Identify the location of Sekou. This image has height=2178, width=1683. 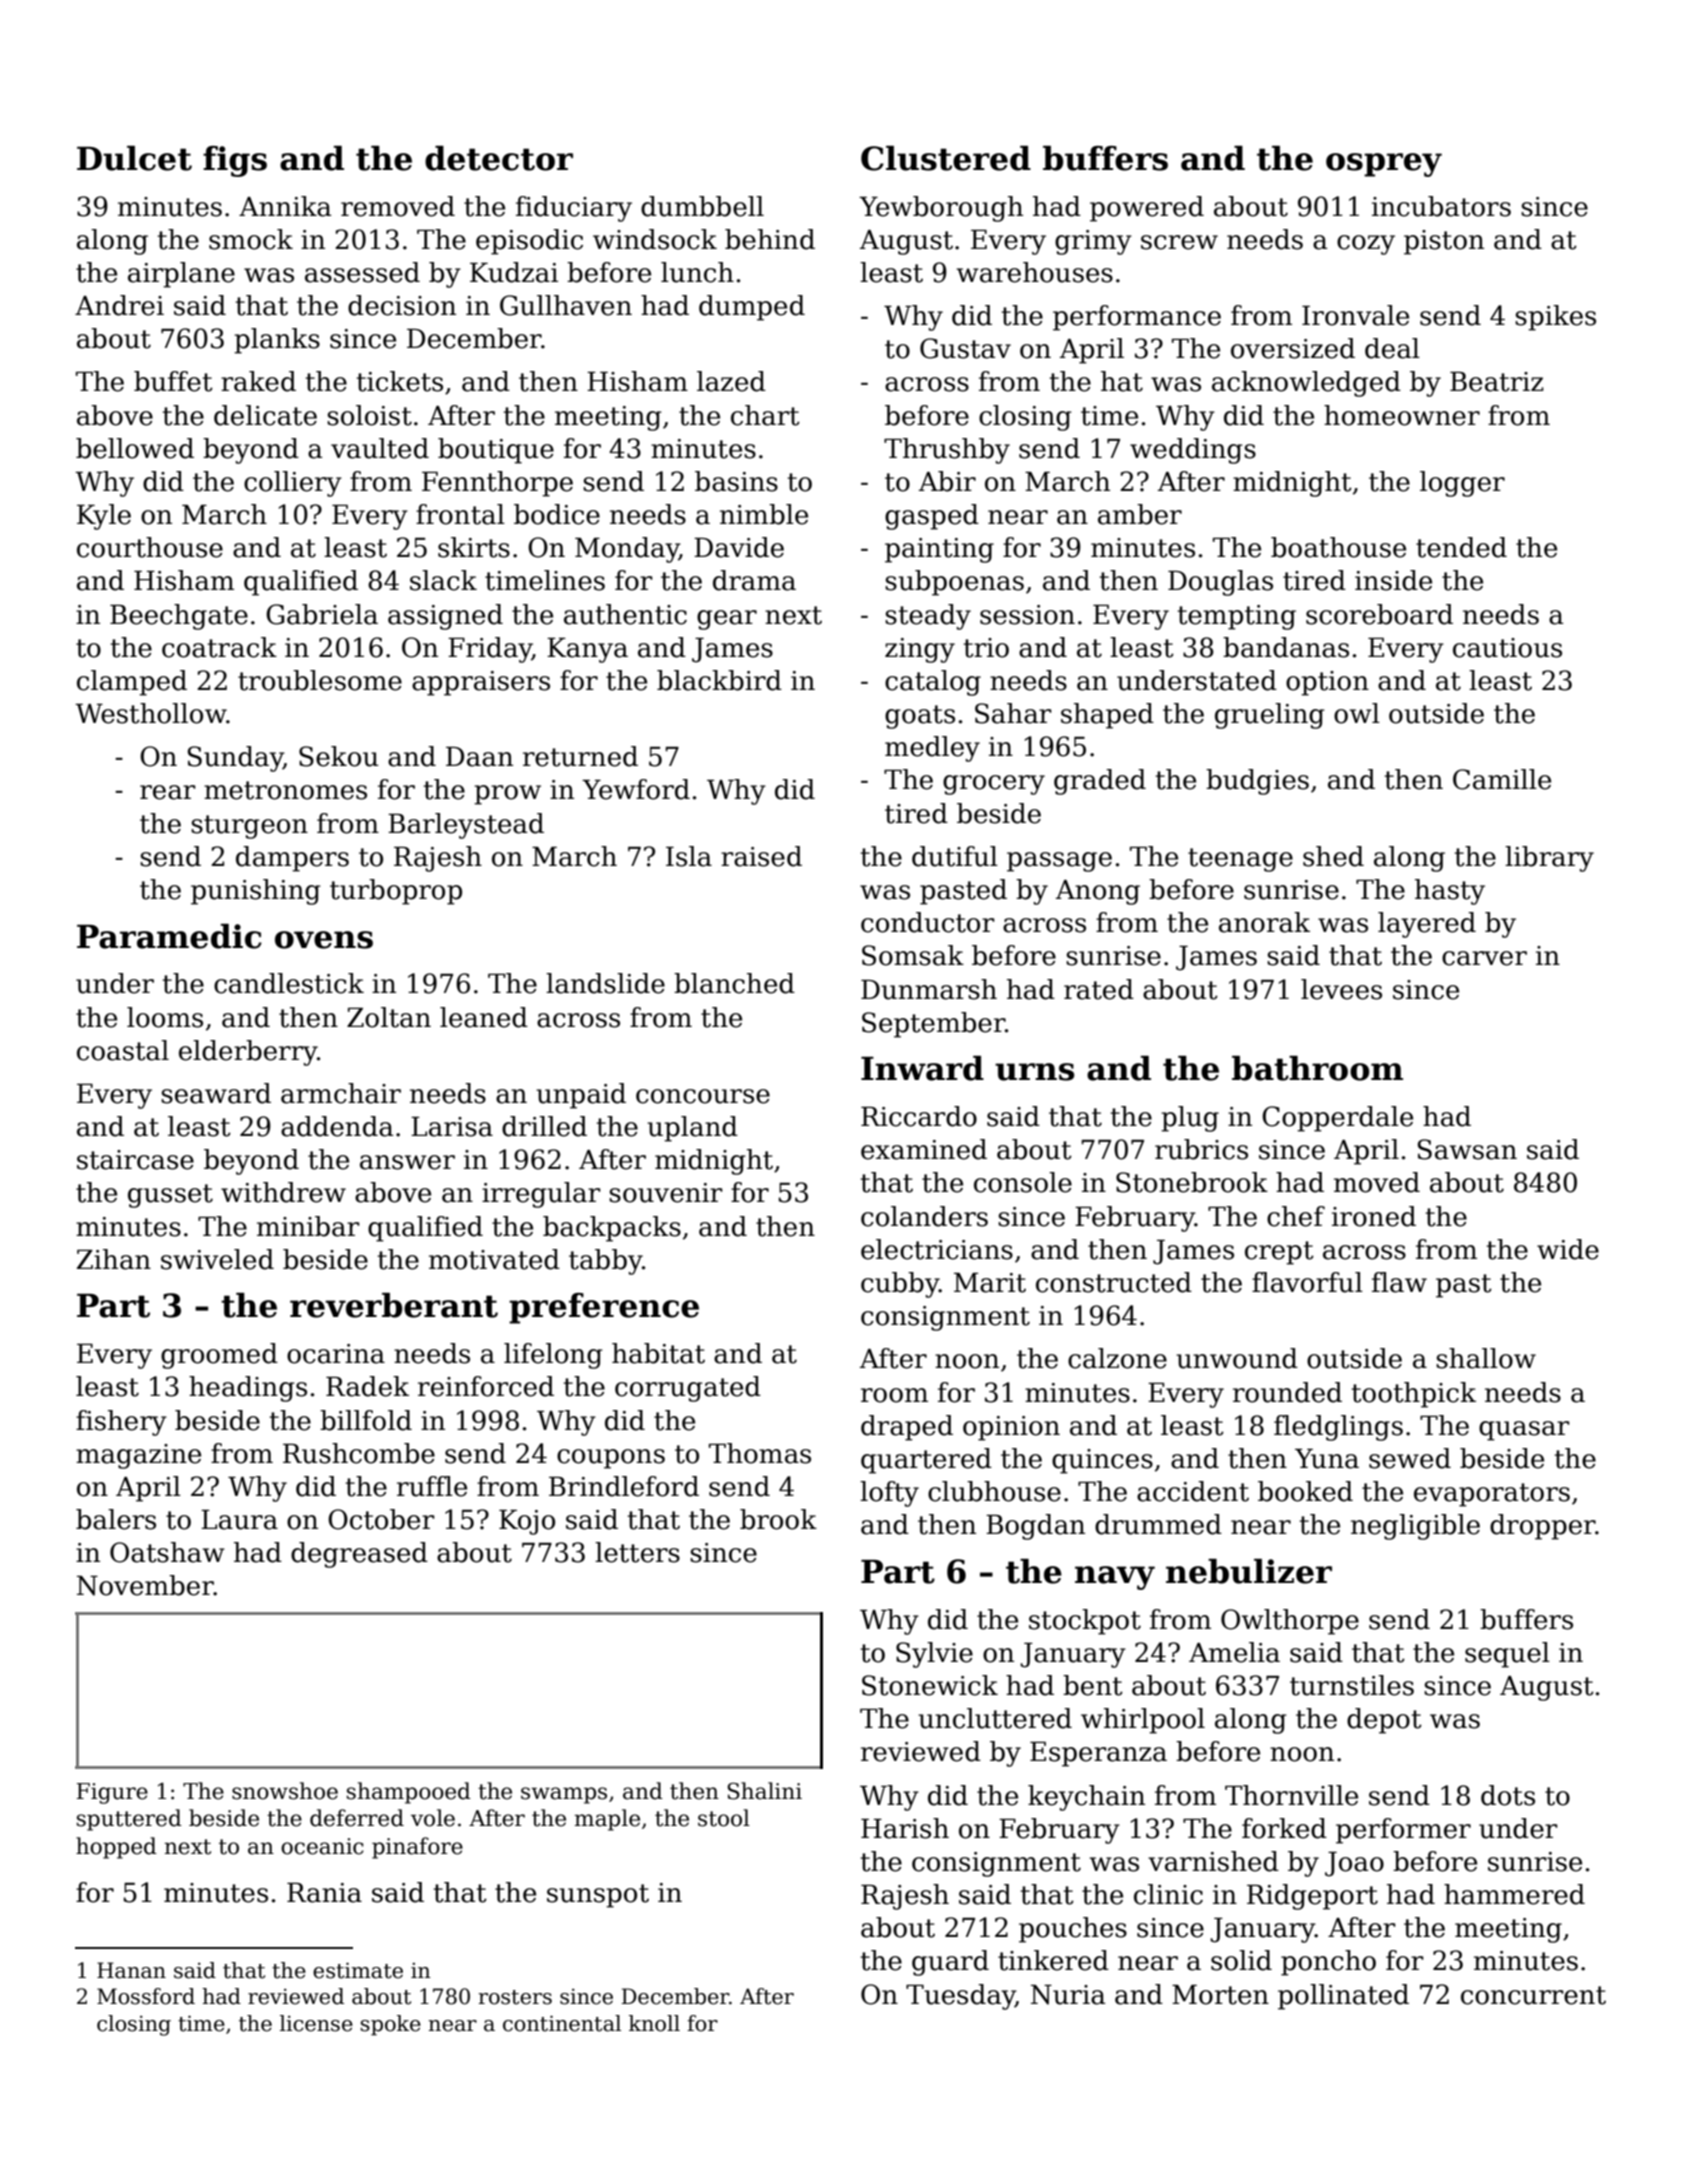
(339, 756).
